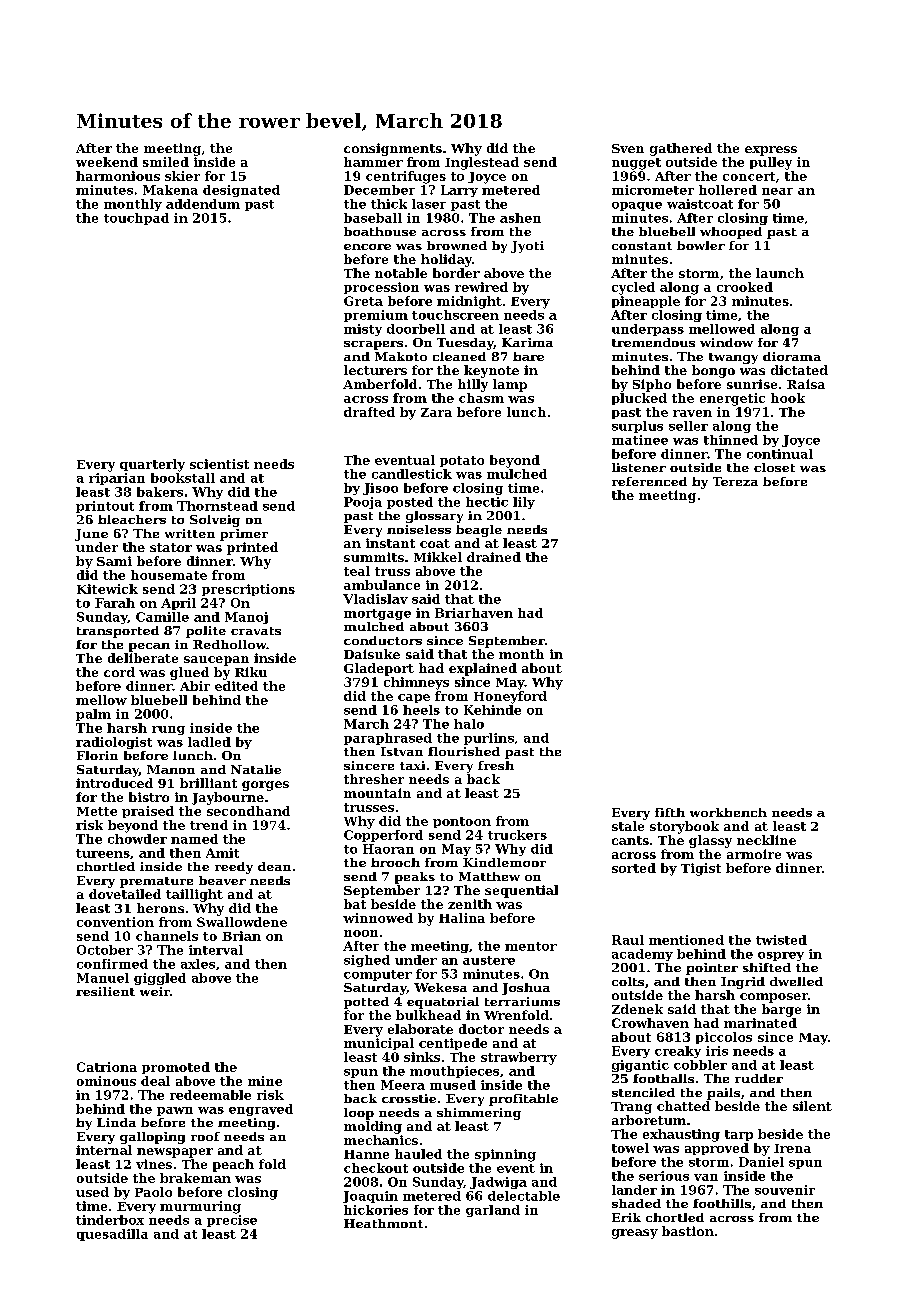 The image size is (908, 1316). What do you see at coordinates (766, 840) in the screenshot?
I see `neckline` at bounding box center [766, 840].
